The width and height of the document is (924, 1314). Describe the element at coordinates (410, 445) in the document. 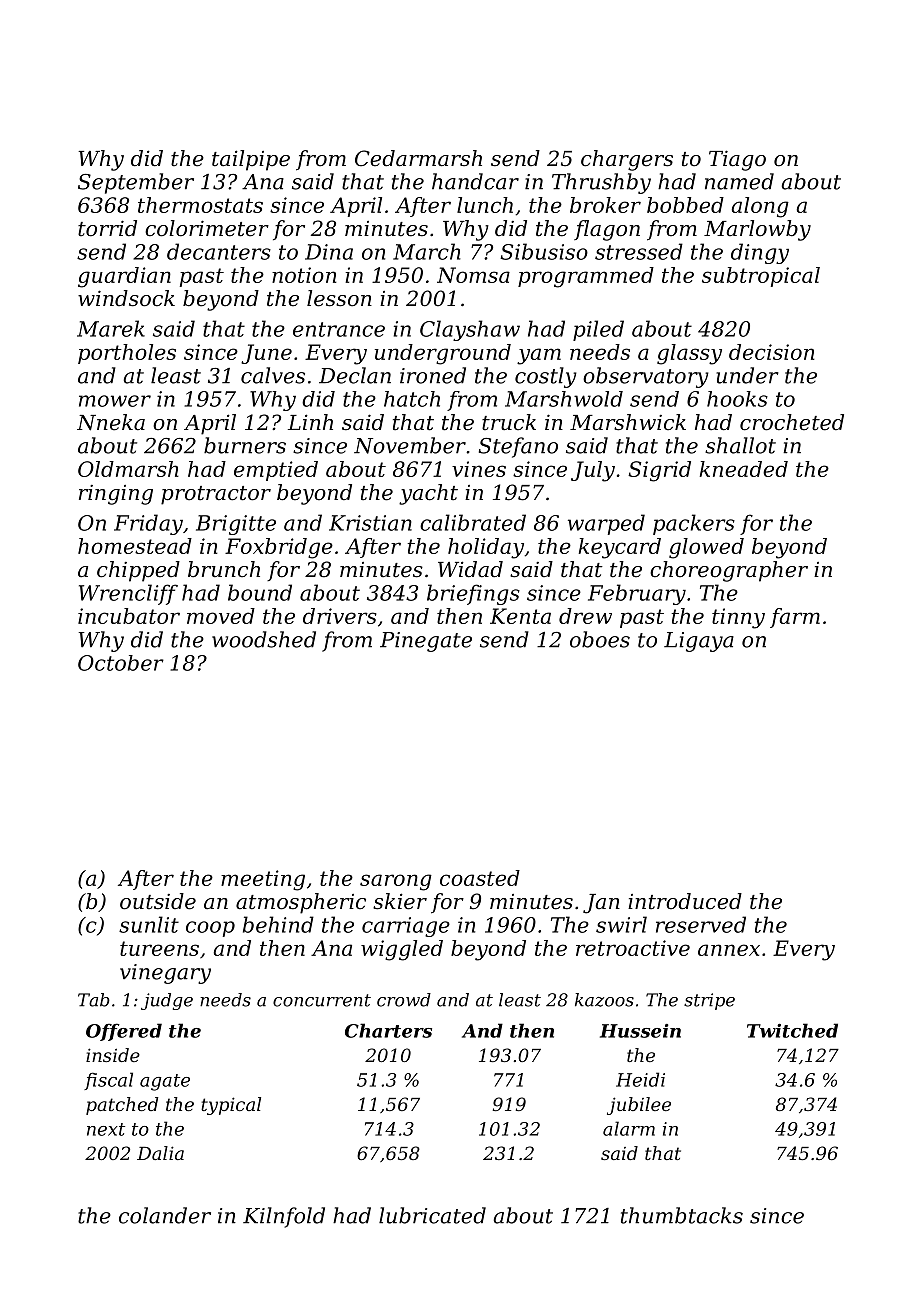

I see `November` at that location.
